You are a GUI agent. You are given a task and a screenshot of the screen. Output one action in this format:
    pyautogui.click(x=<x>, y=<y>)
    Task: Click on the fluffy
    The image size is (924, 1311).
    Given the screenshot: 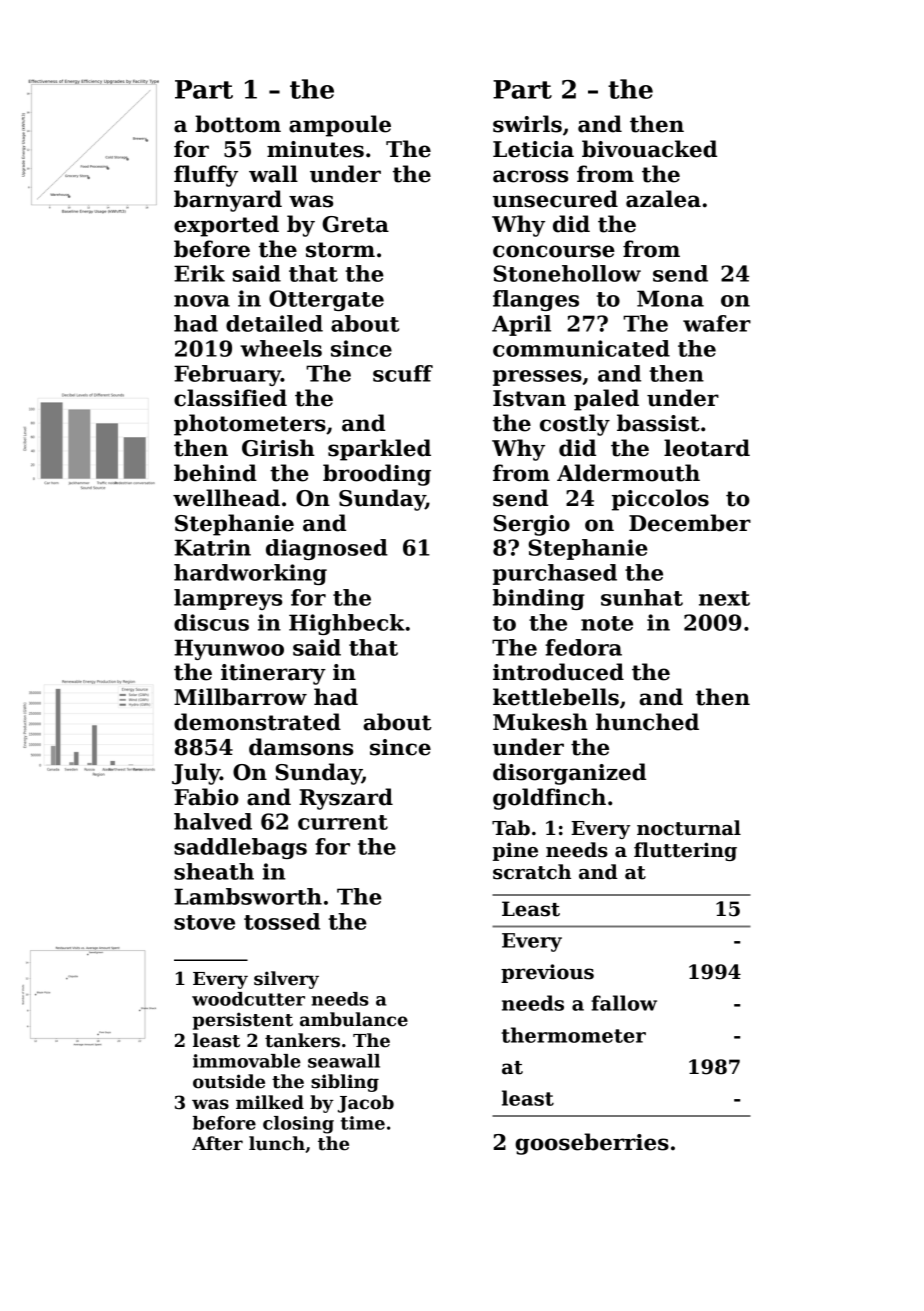 What is the action you would take?
    pyautogui.click(x=206, y=176)
